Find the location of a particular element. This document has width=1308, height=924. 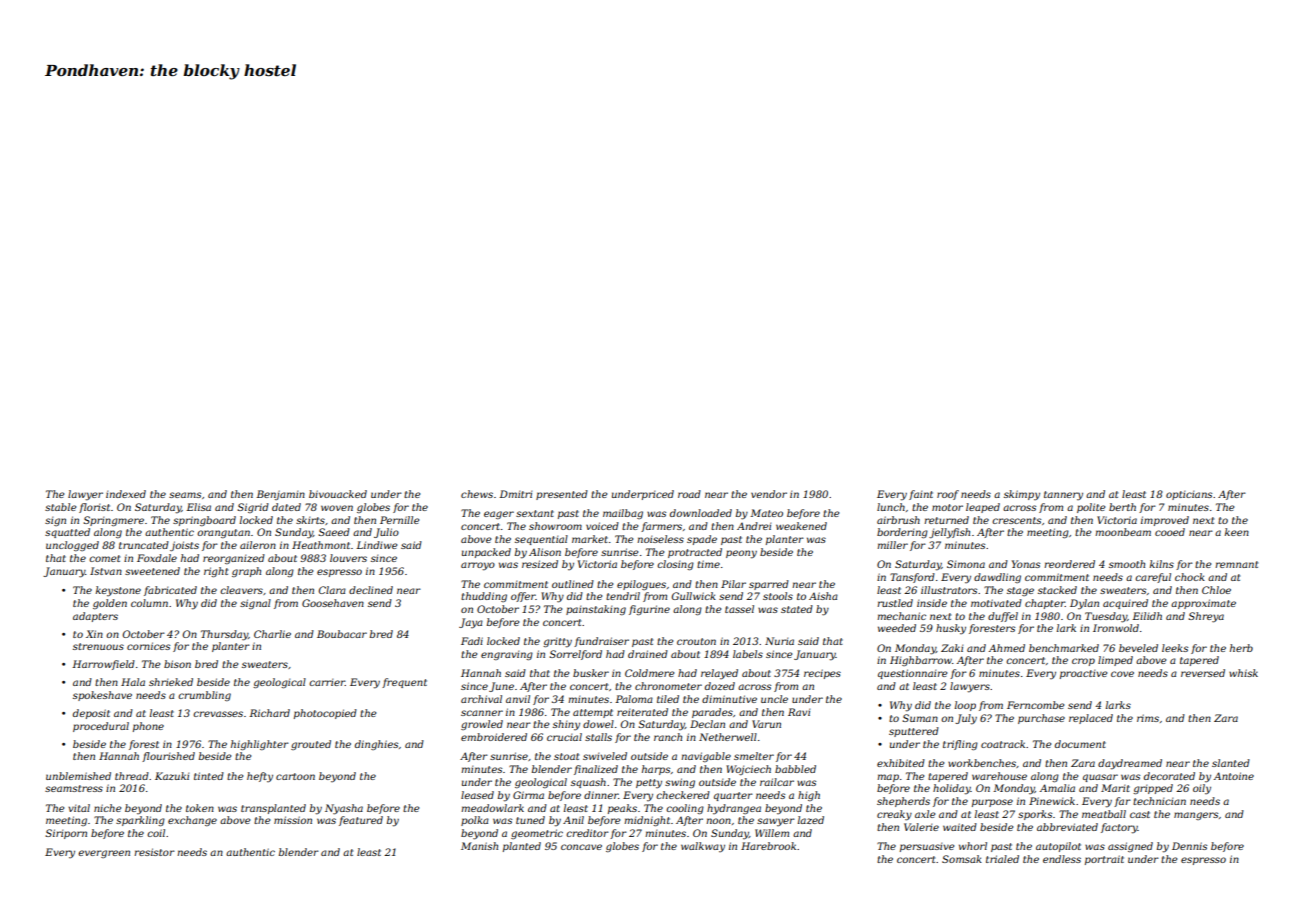

vendor is located at coordinates (769, 494).
